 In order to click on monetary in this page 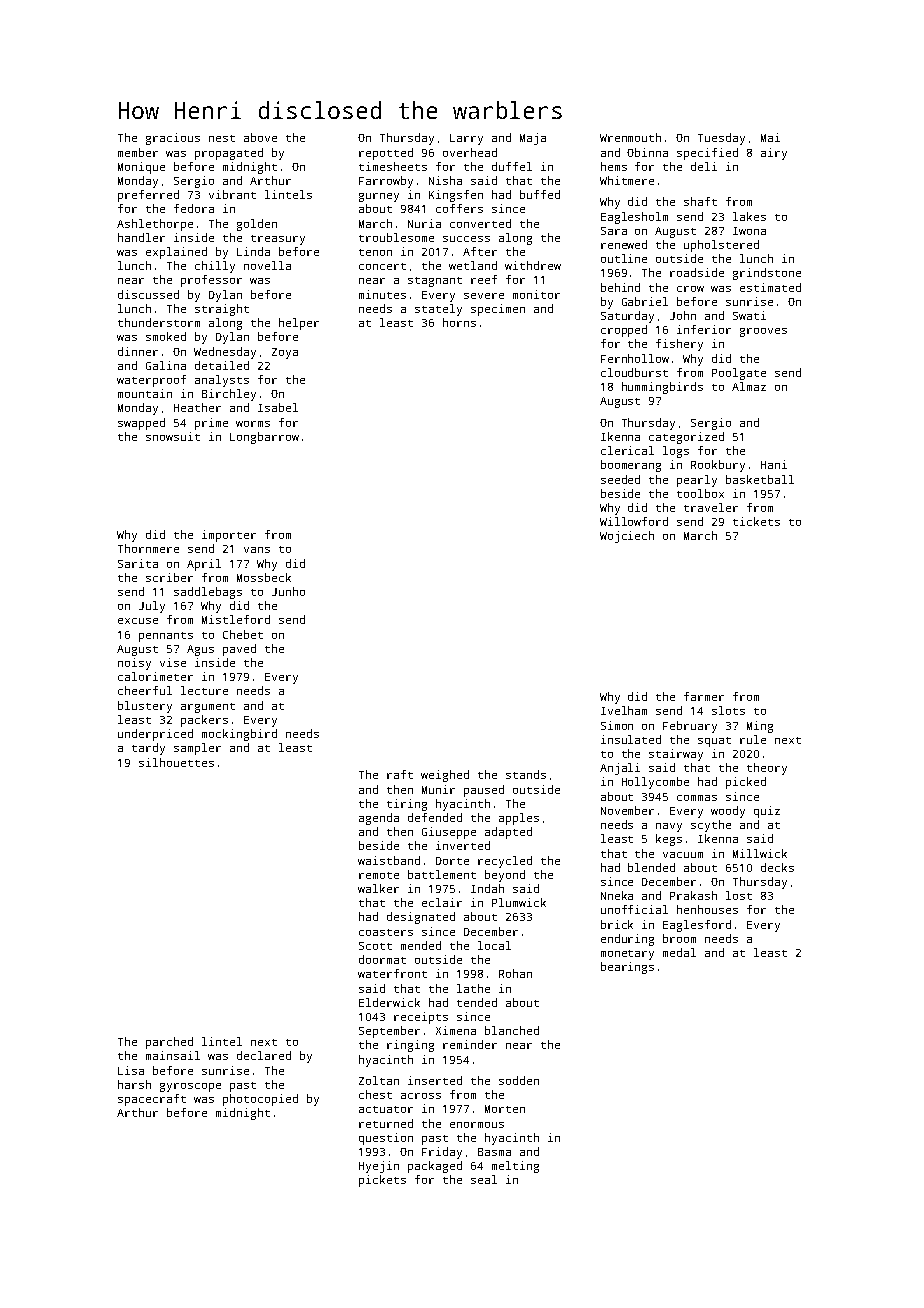, I will do `click(627, 955)`.
